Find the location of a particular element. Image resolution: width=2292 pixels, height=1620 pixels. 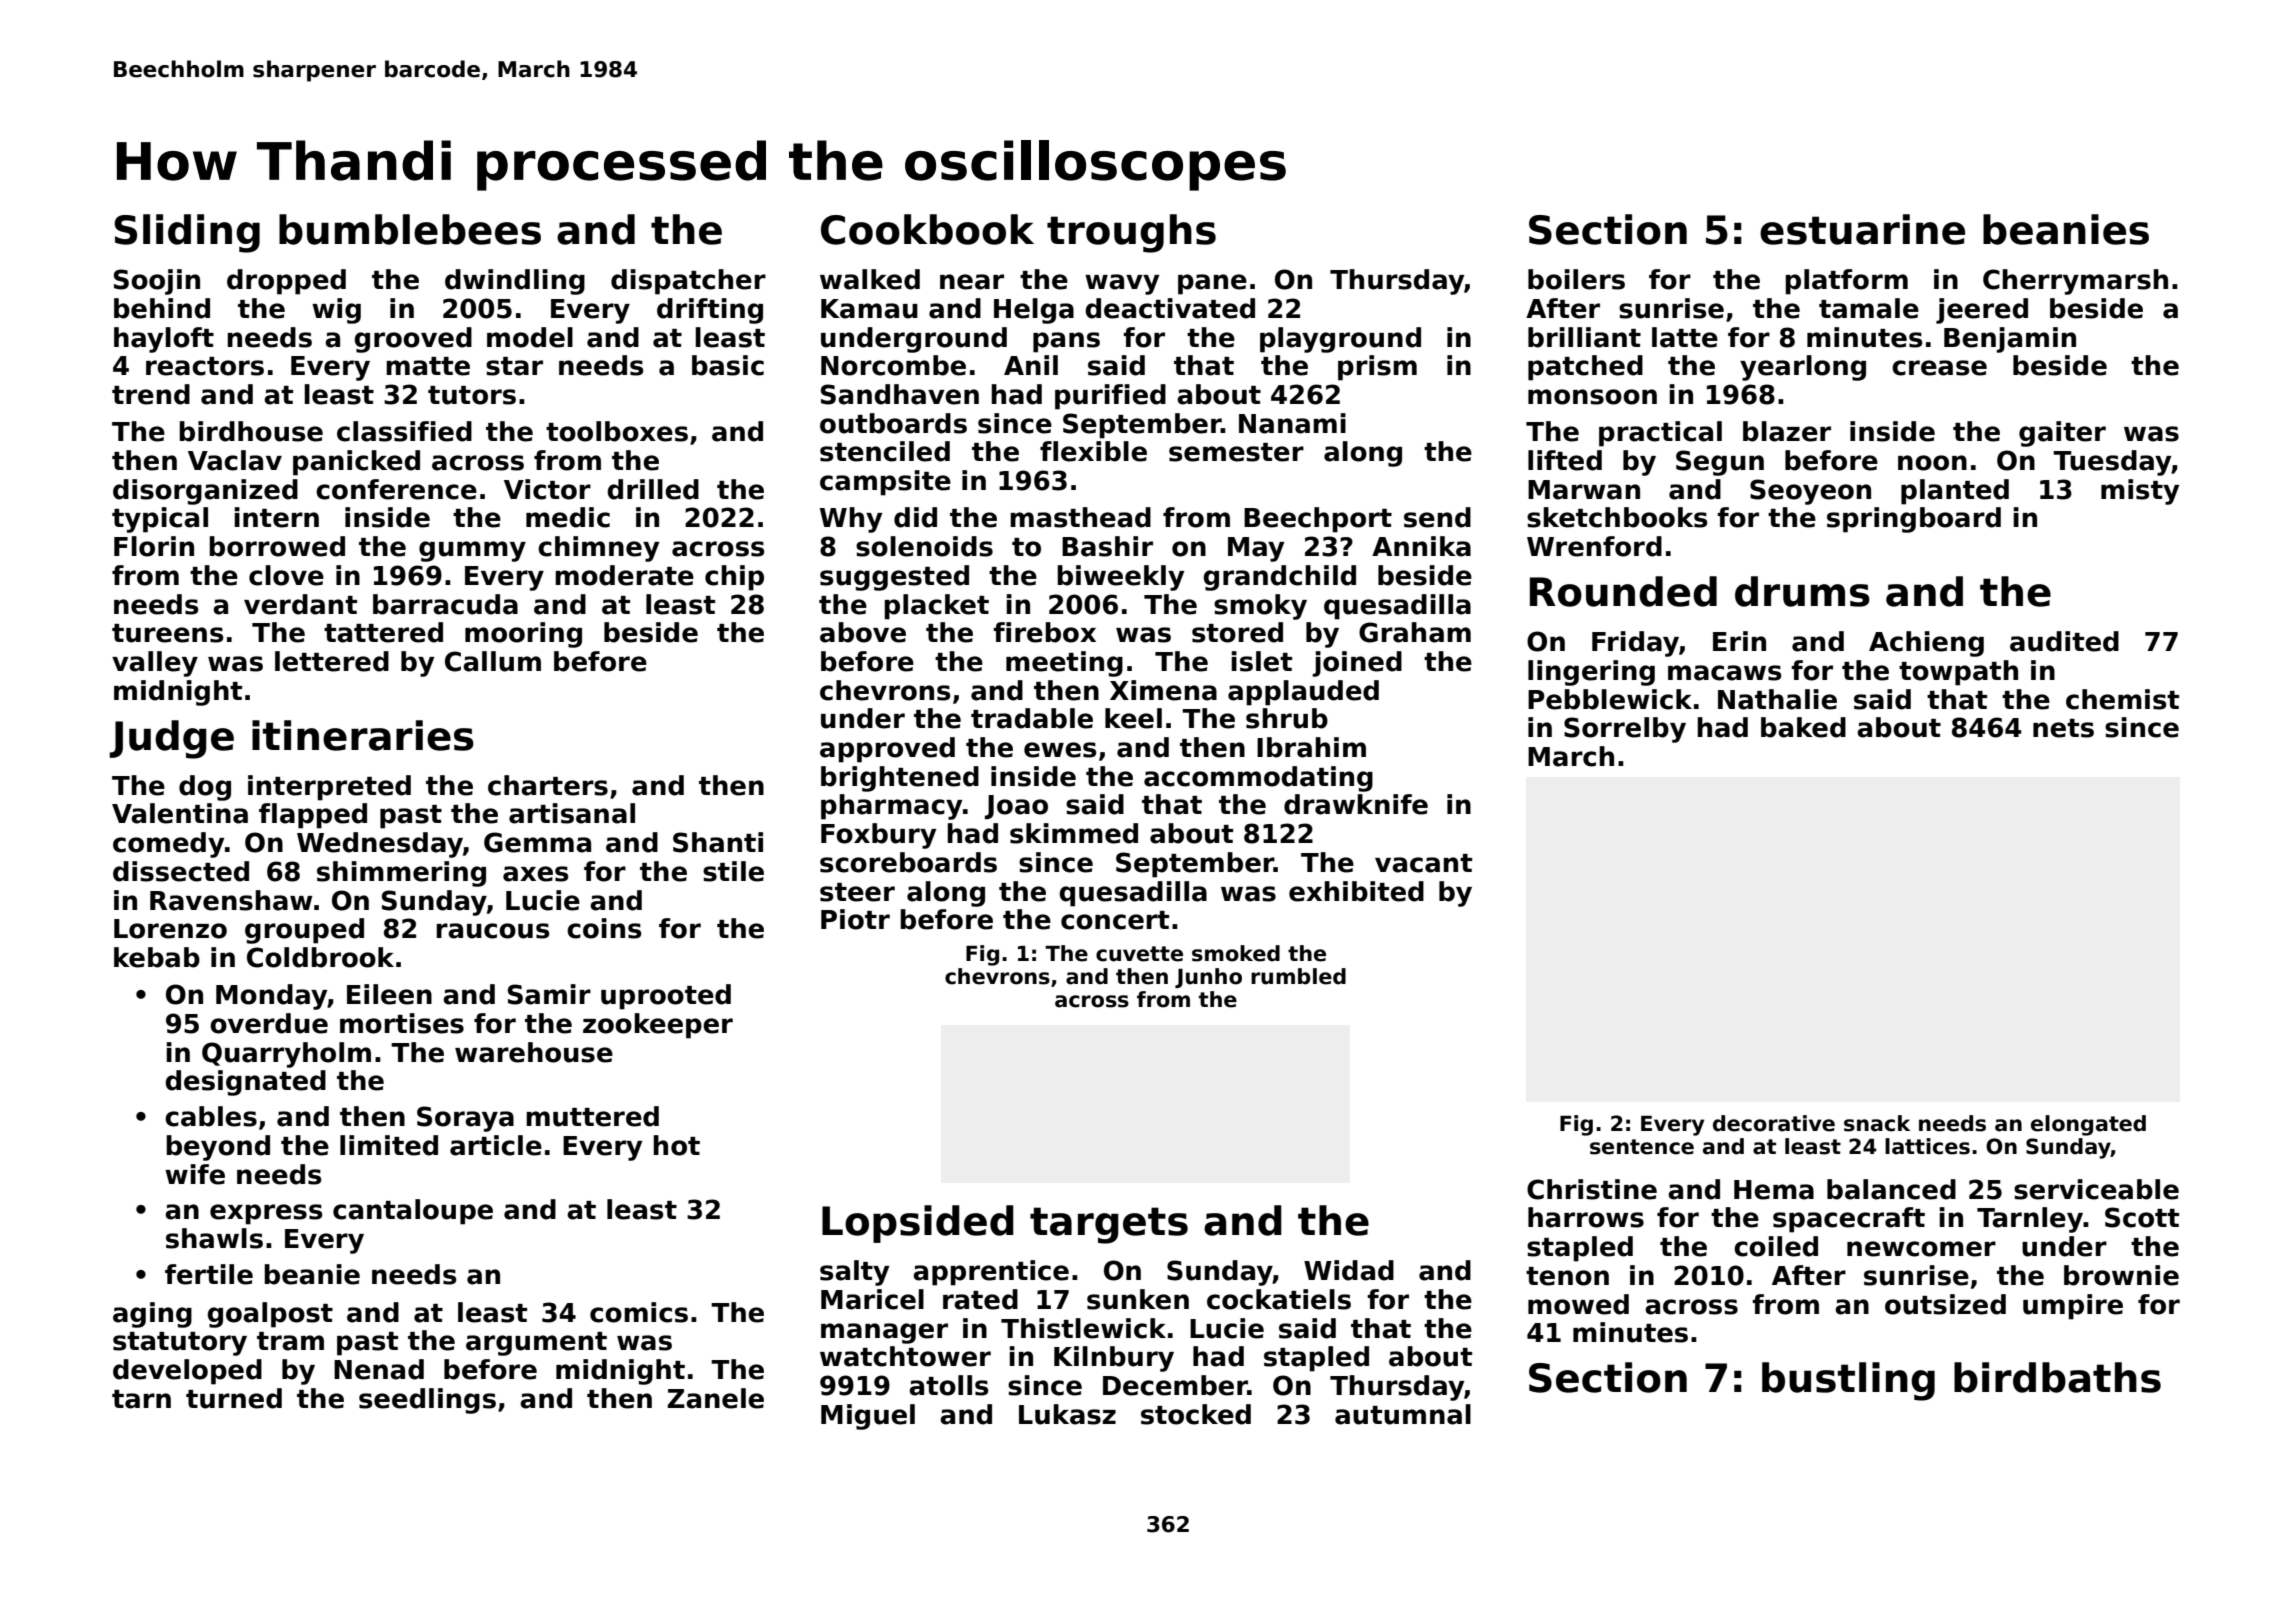

bustling is located at coordinates (1848, 1381).
